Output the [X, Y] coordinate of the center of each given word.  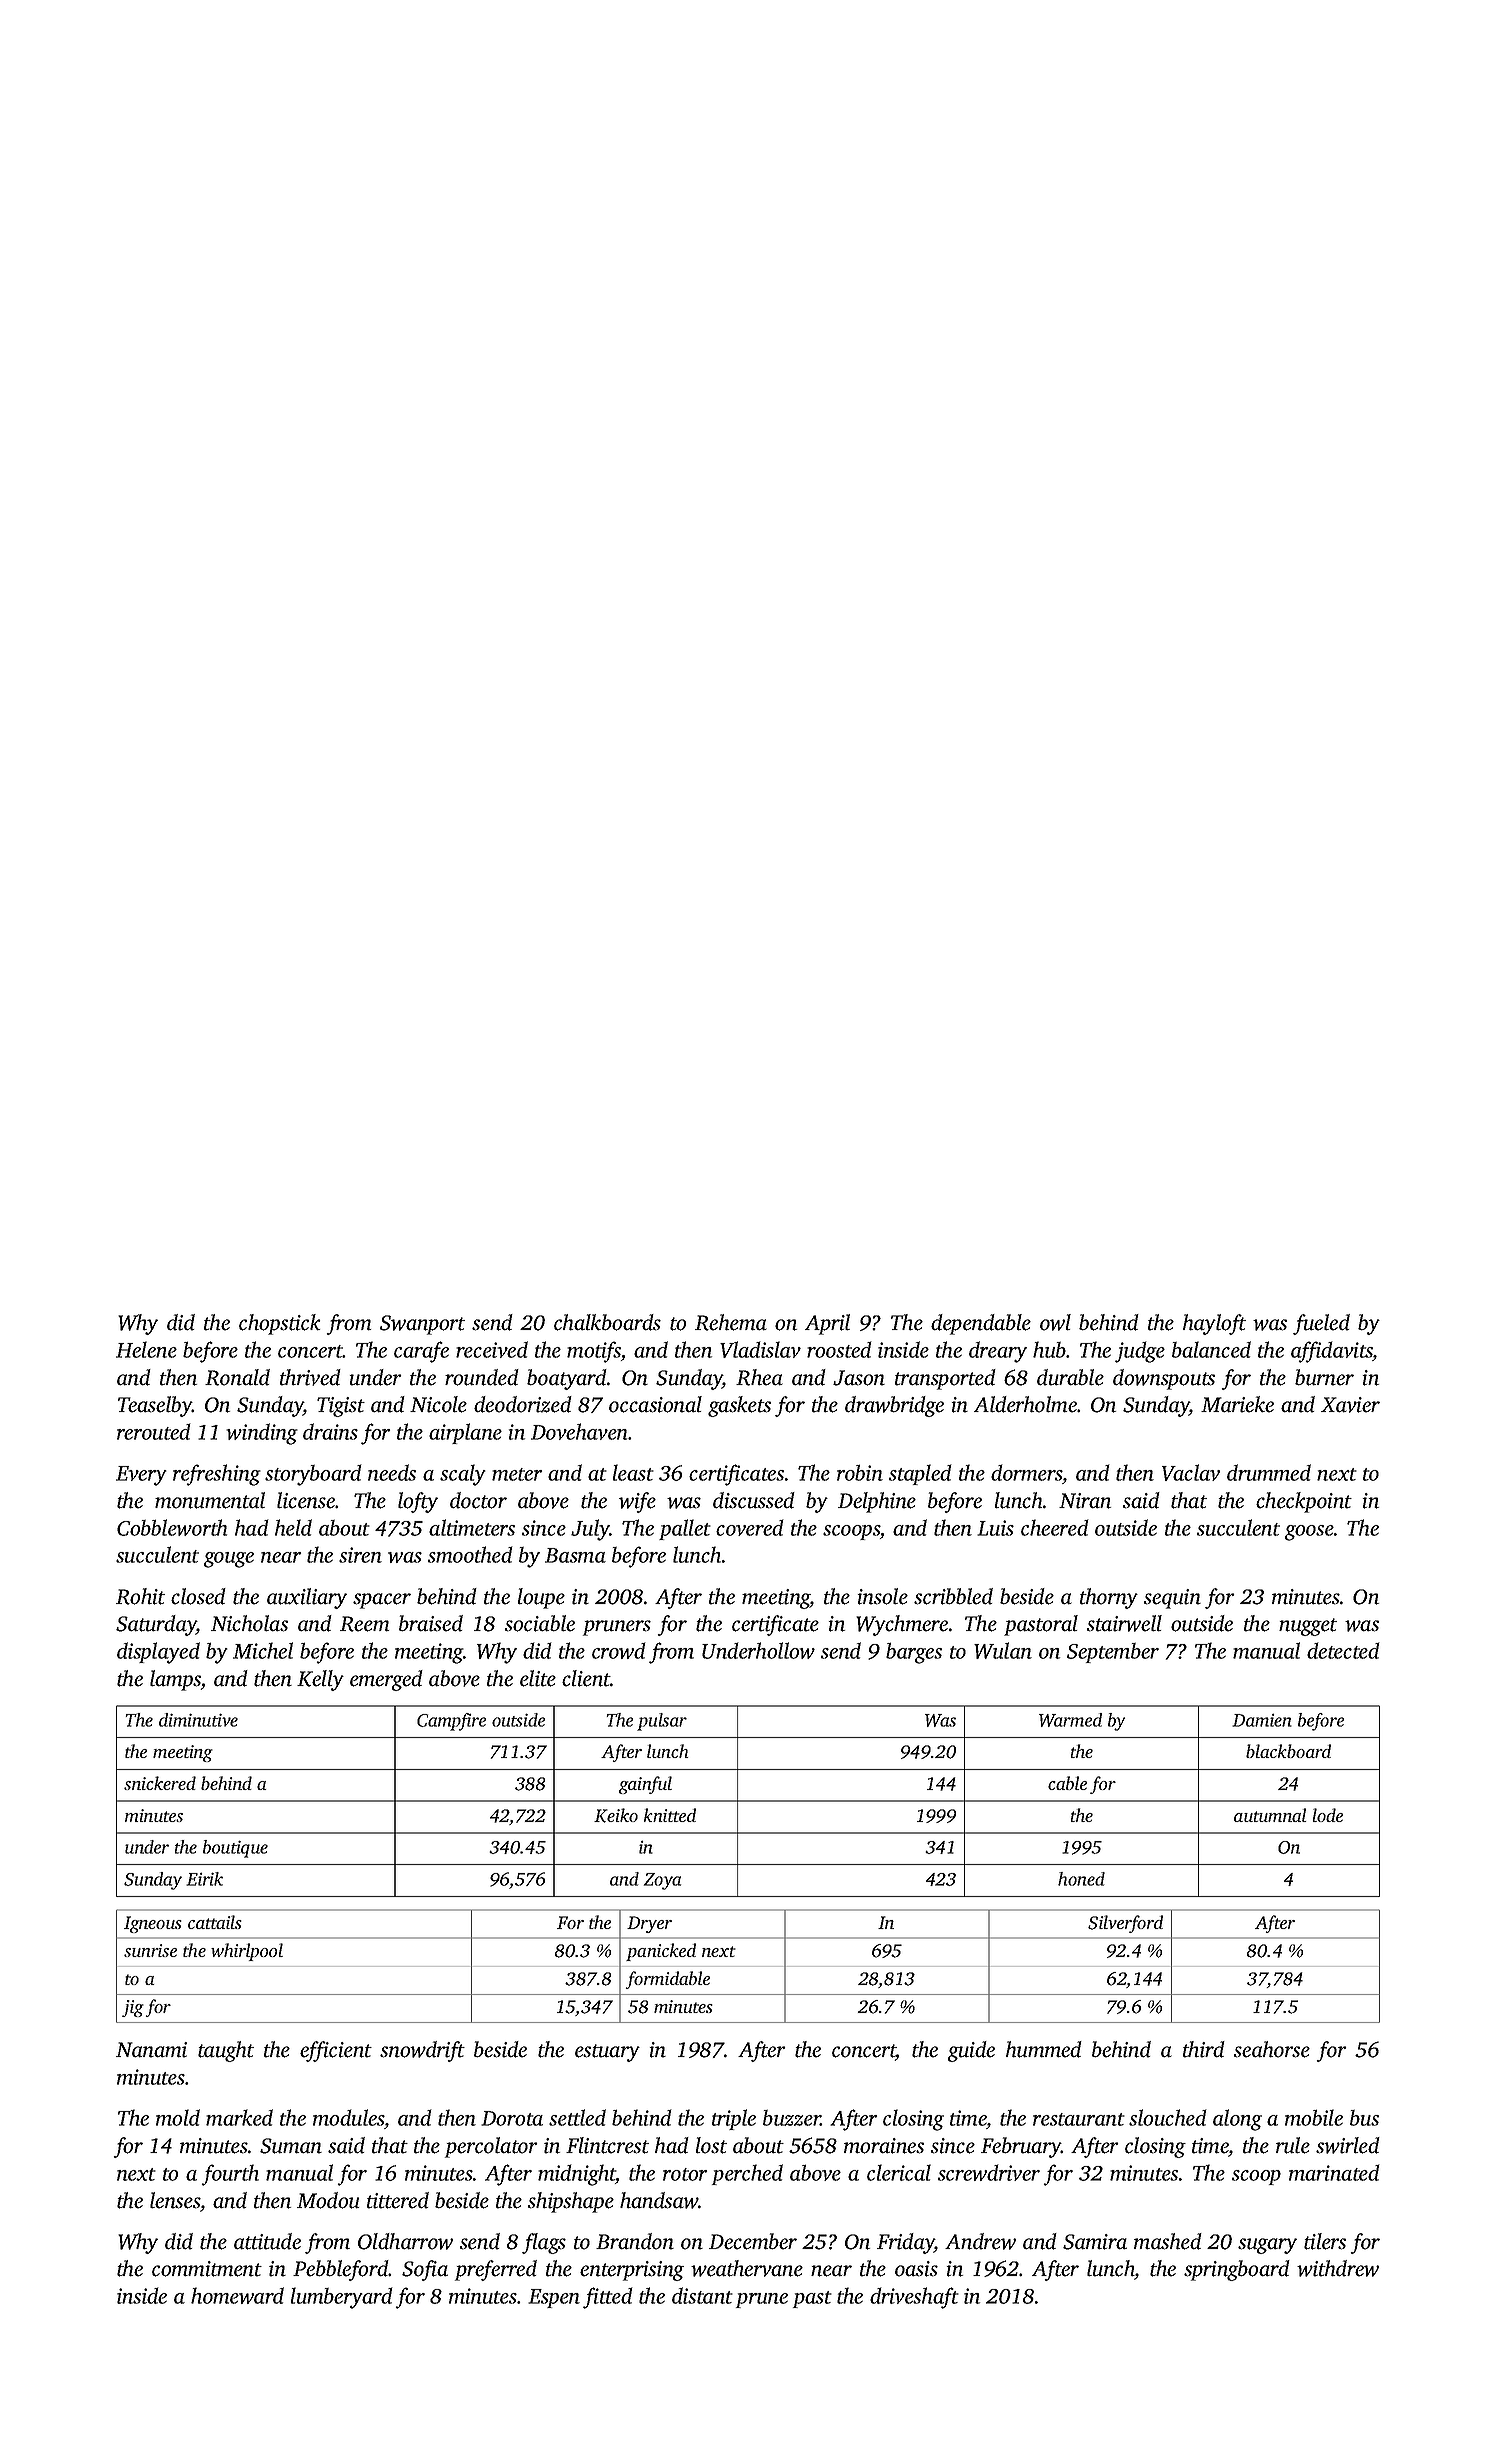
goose [1309, 1533]
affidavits [1332, 1352]
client [586, 1678]
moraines [884, 2146]
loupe [541, 1598]
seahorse [1272, 2049]
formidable [667, 1980]
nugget [1308, 1627]
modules [349, 2119]
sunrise [150, 1950]
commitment [207, 2269]
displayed [158, 1653]
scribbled [953, 1596]
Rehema [731, 1322]
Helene [146, 1349]
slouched [1168, 2117]
